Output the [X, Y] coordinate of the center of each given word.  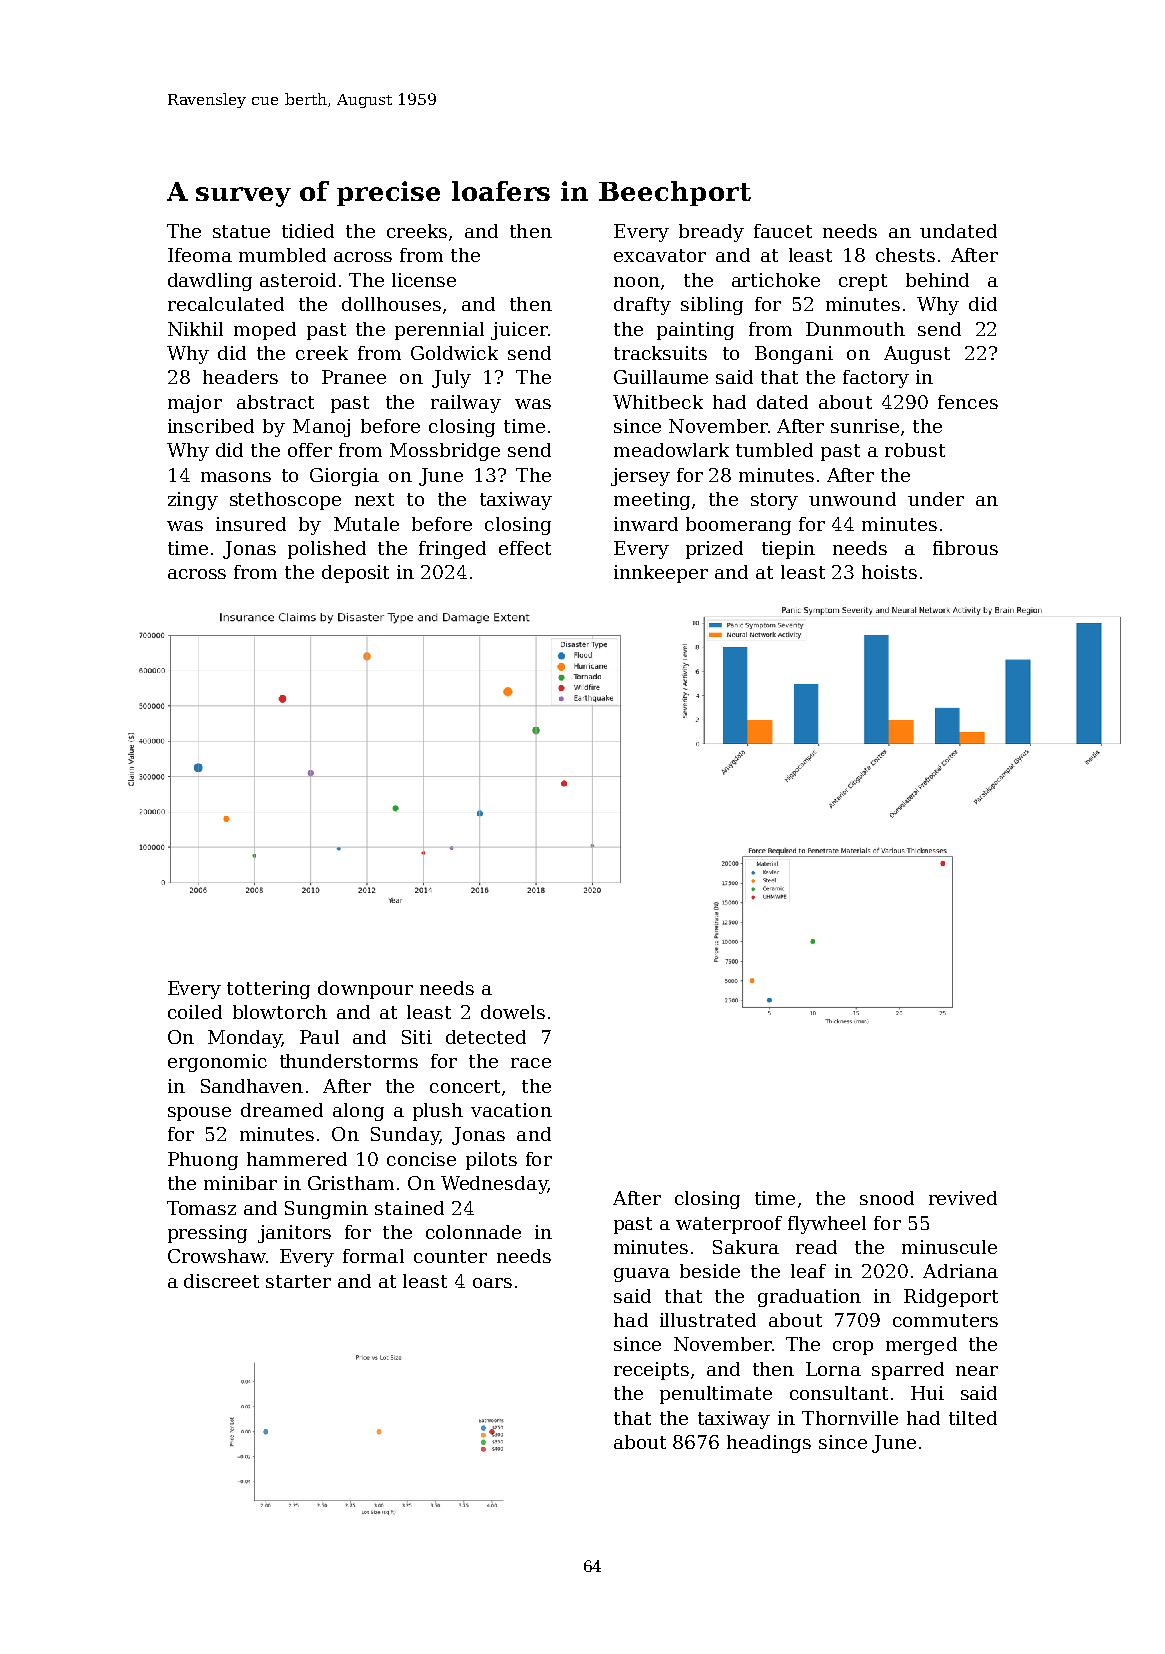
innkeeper [661, 574]
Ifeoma [200, 255]
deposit [355, 574]
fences [968, 402]
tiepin [788, 550]
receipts [651, 1371]
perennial [439, 331]
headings [769, 1444]
